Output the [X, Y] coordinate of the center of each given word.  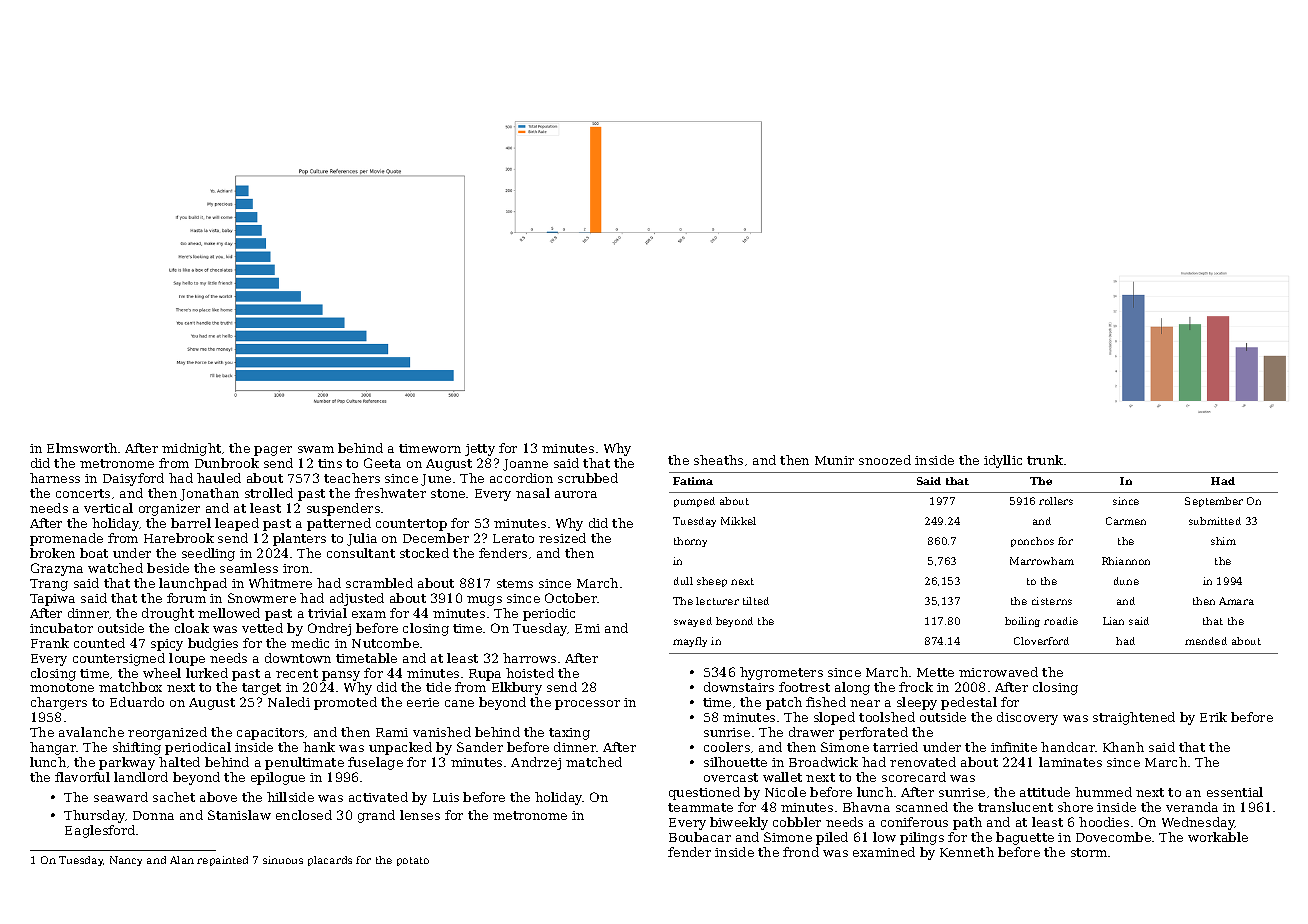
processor [587, 705]
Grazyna [57, 569]
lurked [207, 673]
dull [683, 581]
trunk [1045, 460]
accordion [521, 478]
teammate [700, 807]
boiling [1022, 622]
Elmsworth [82, 448]
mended [1206, 641]
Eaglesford [100, 831]
